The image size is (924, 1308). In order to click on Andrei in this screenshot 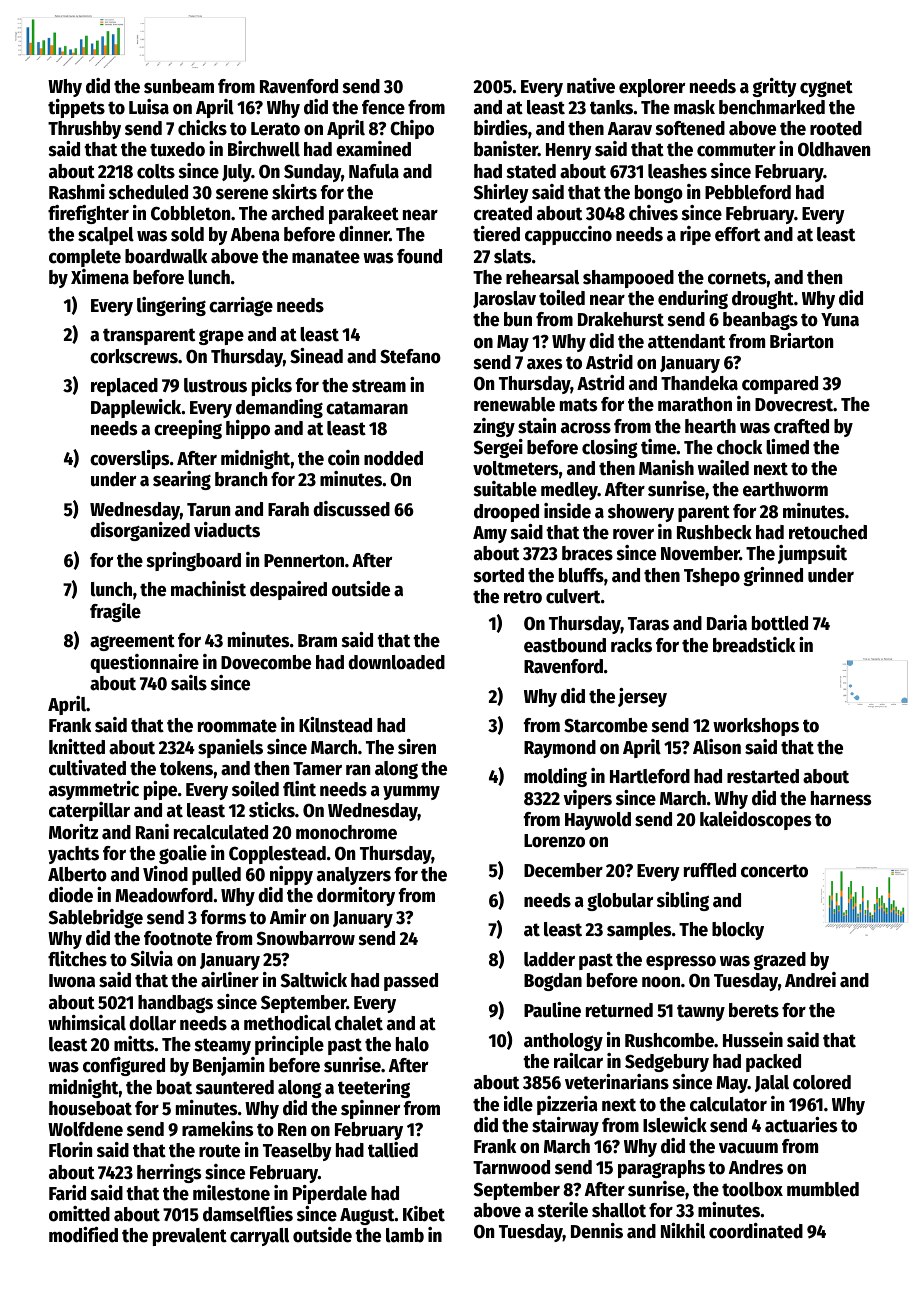, I will do `click(810, 980)`.
